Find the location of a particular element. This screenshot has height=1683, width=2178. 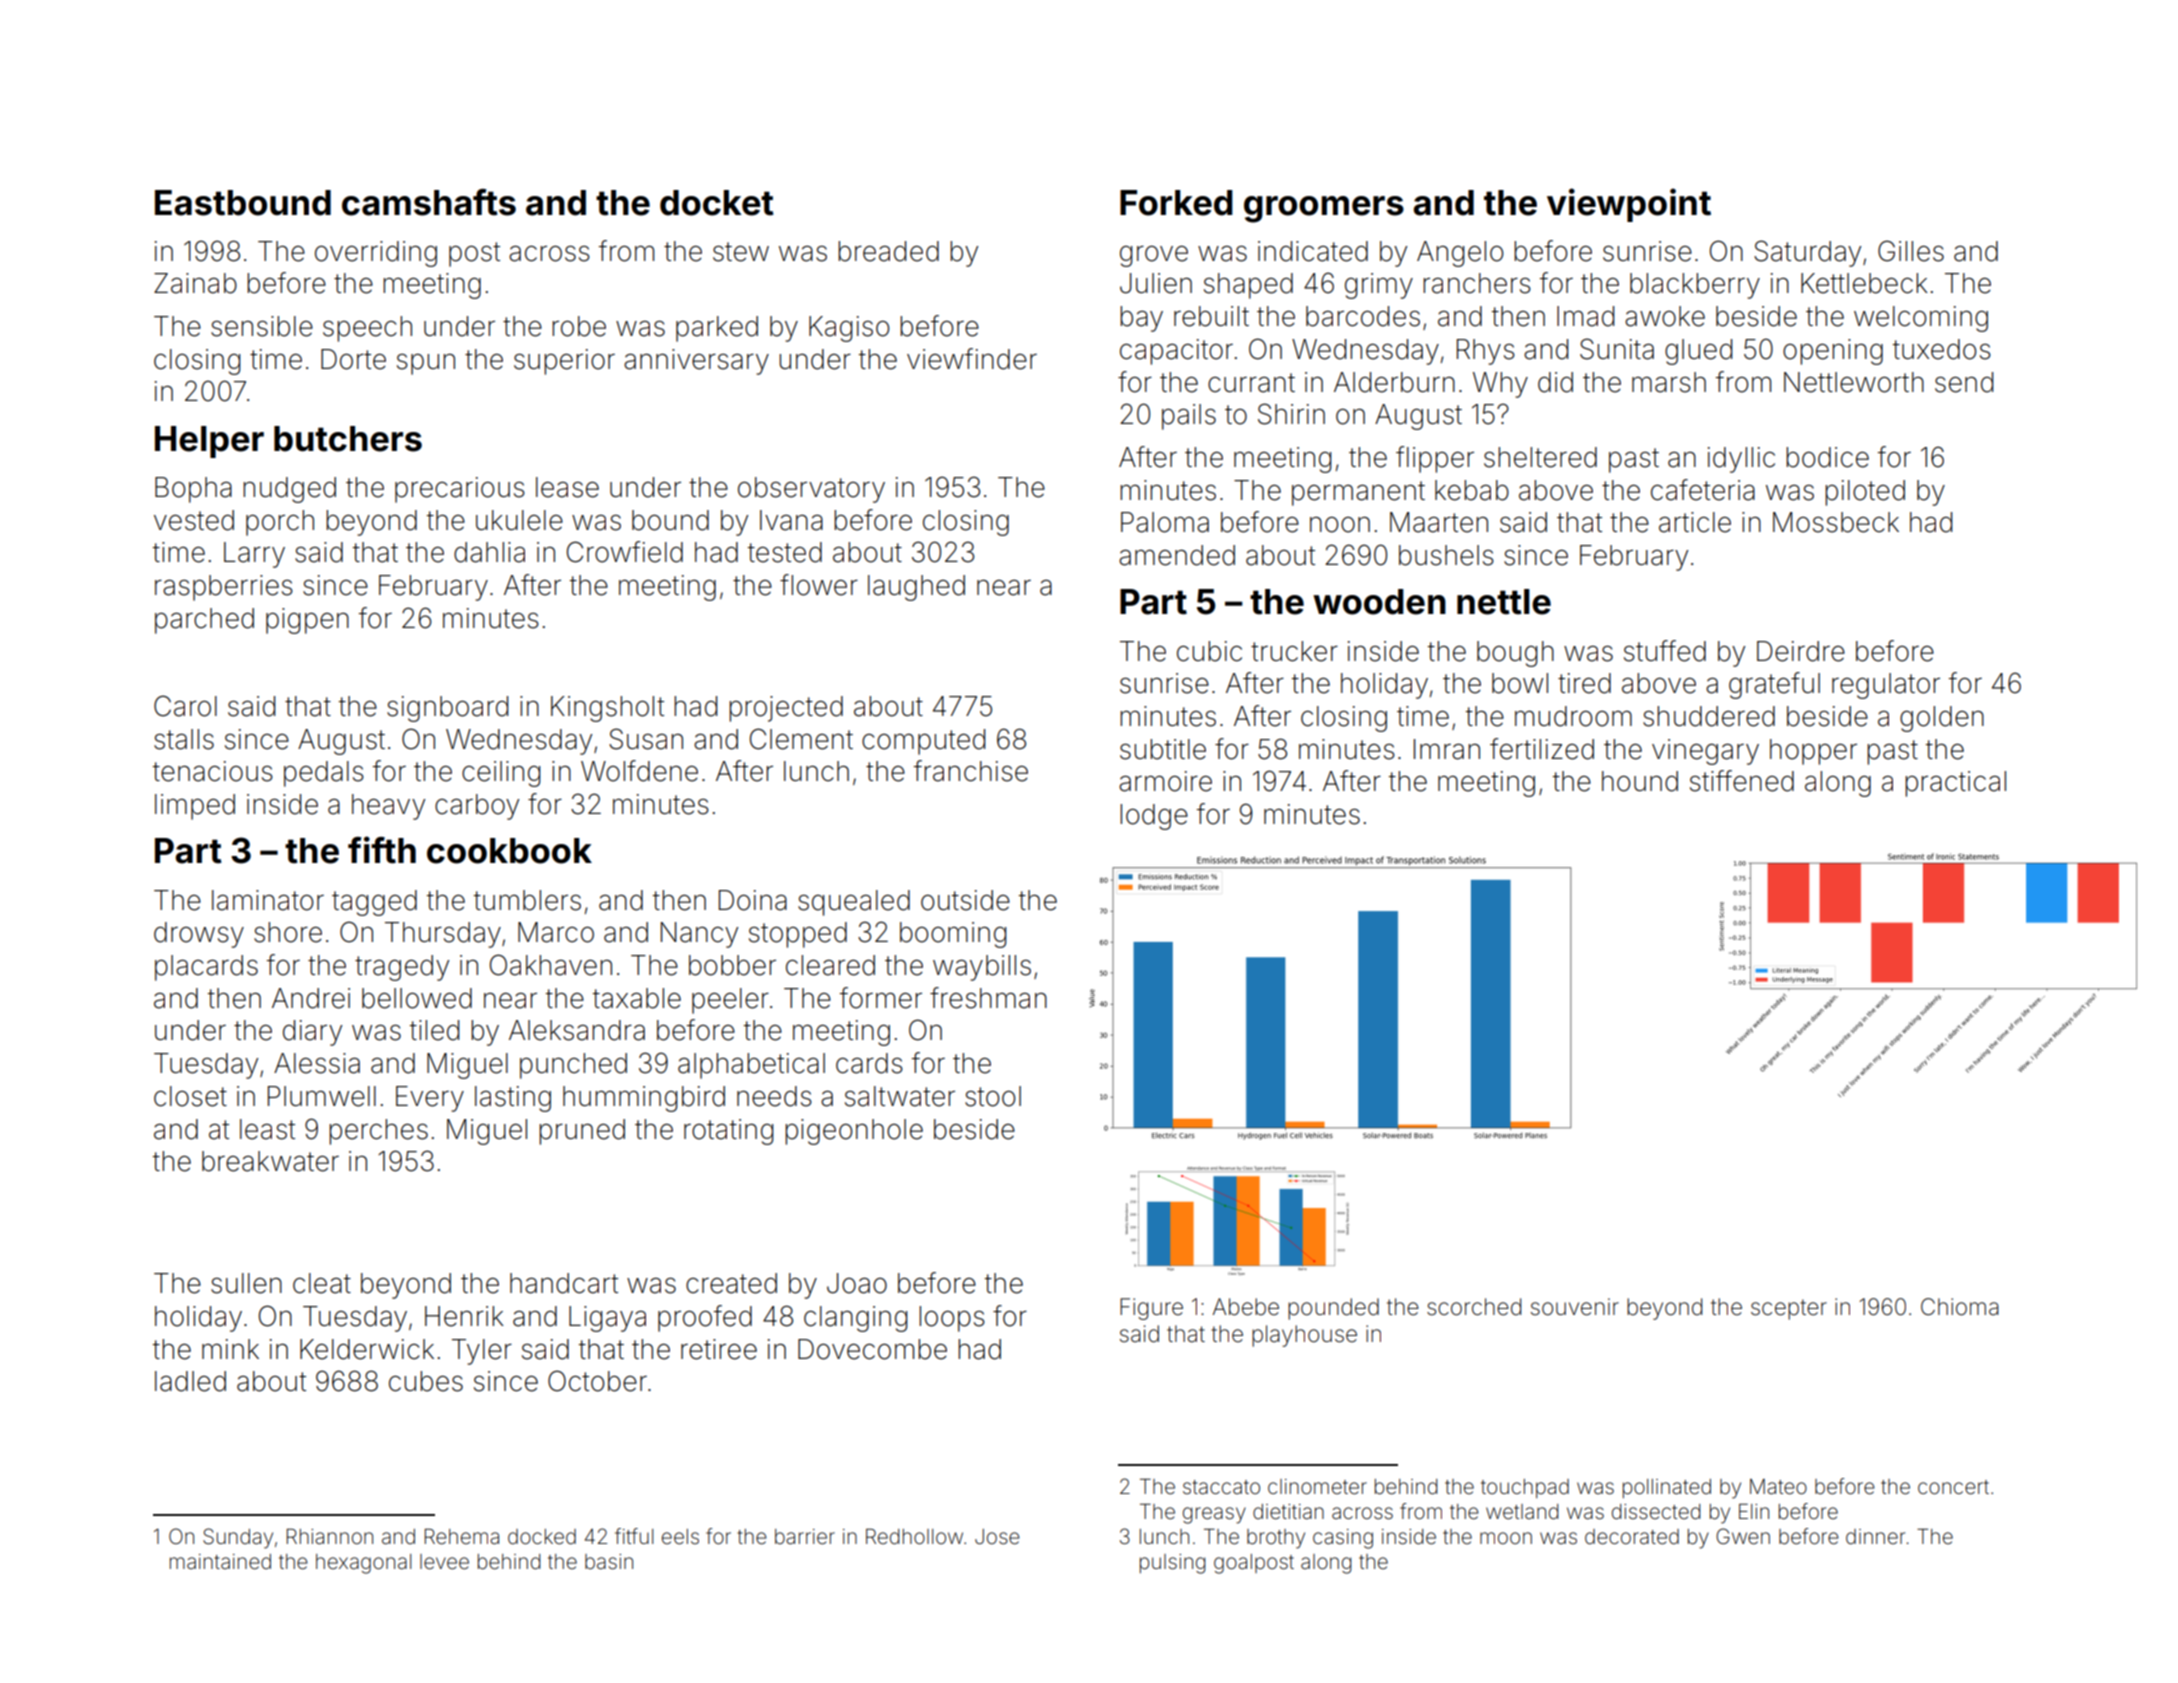

viewpoint is located at coordinates (1629, 205).
